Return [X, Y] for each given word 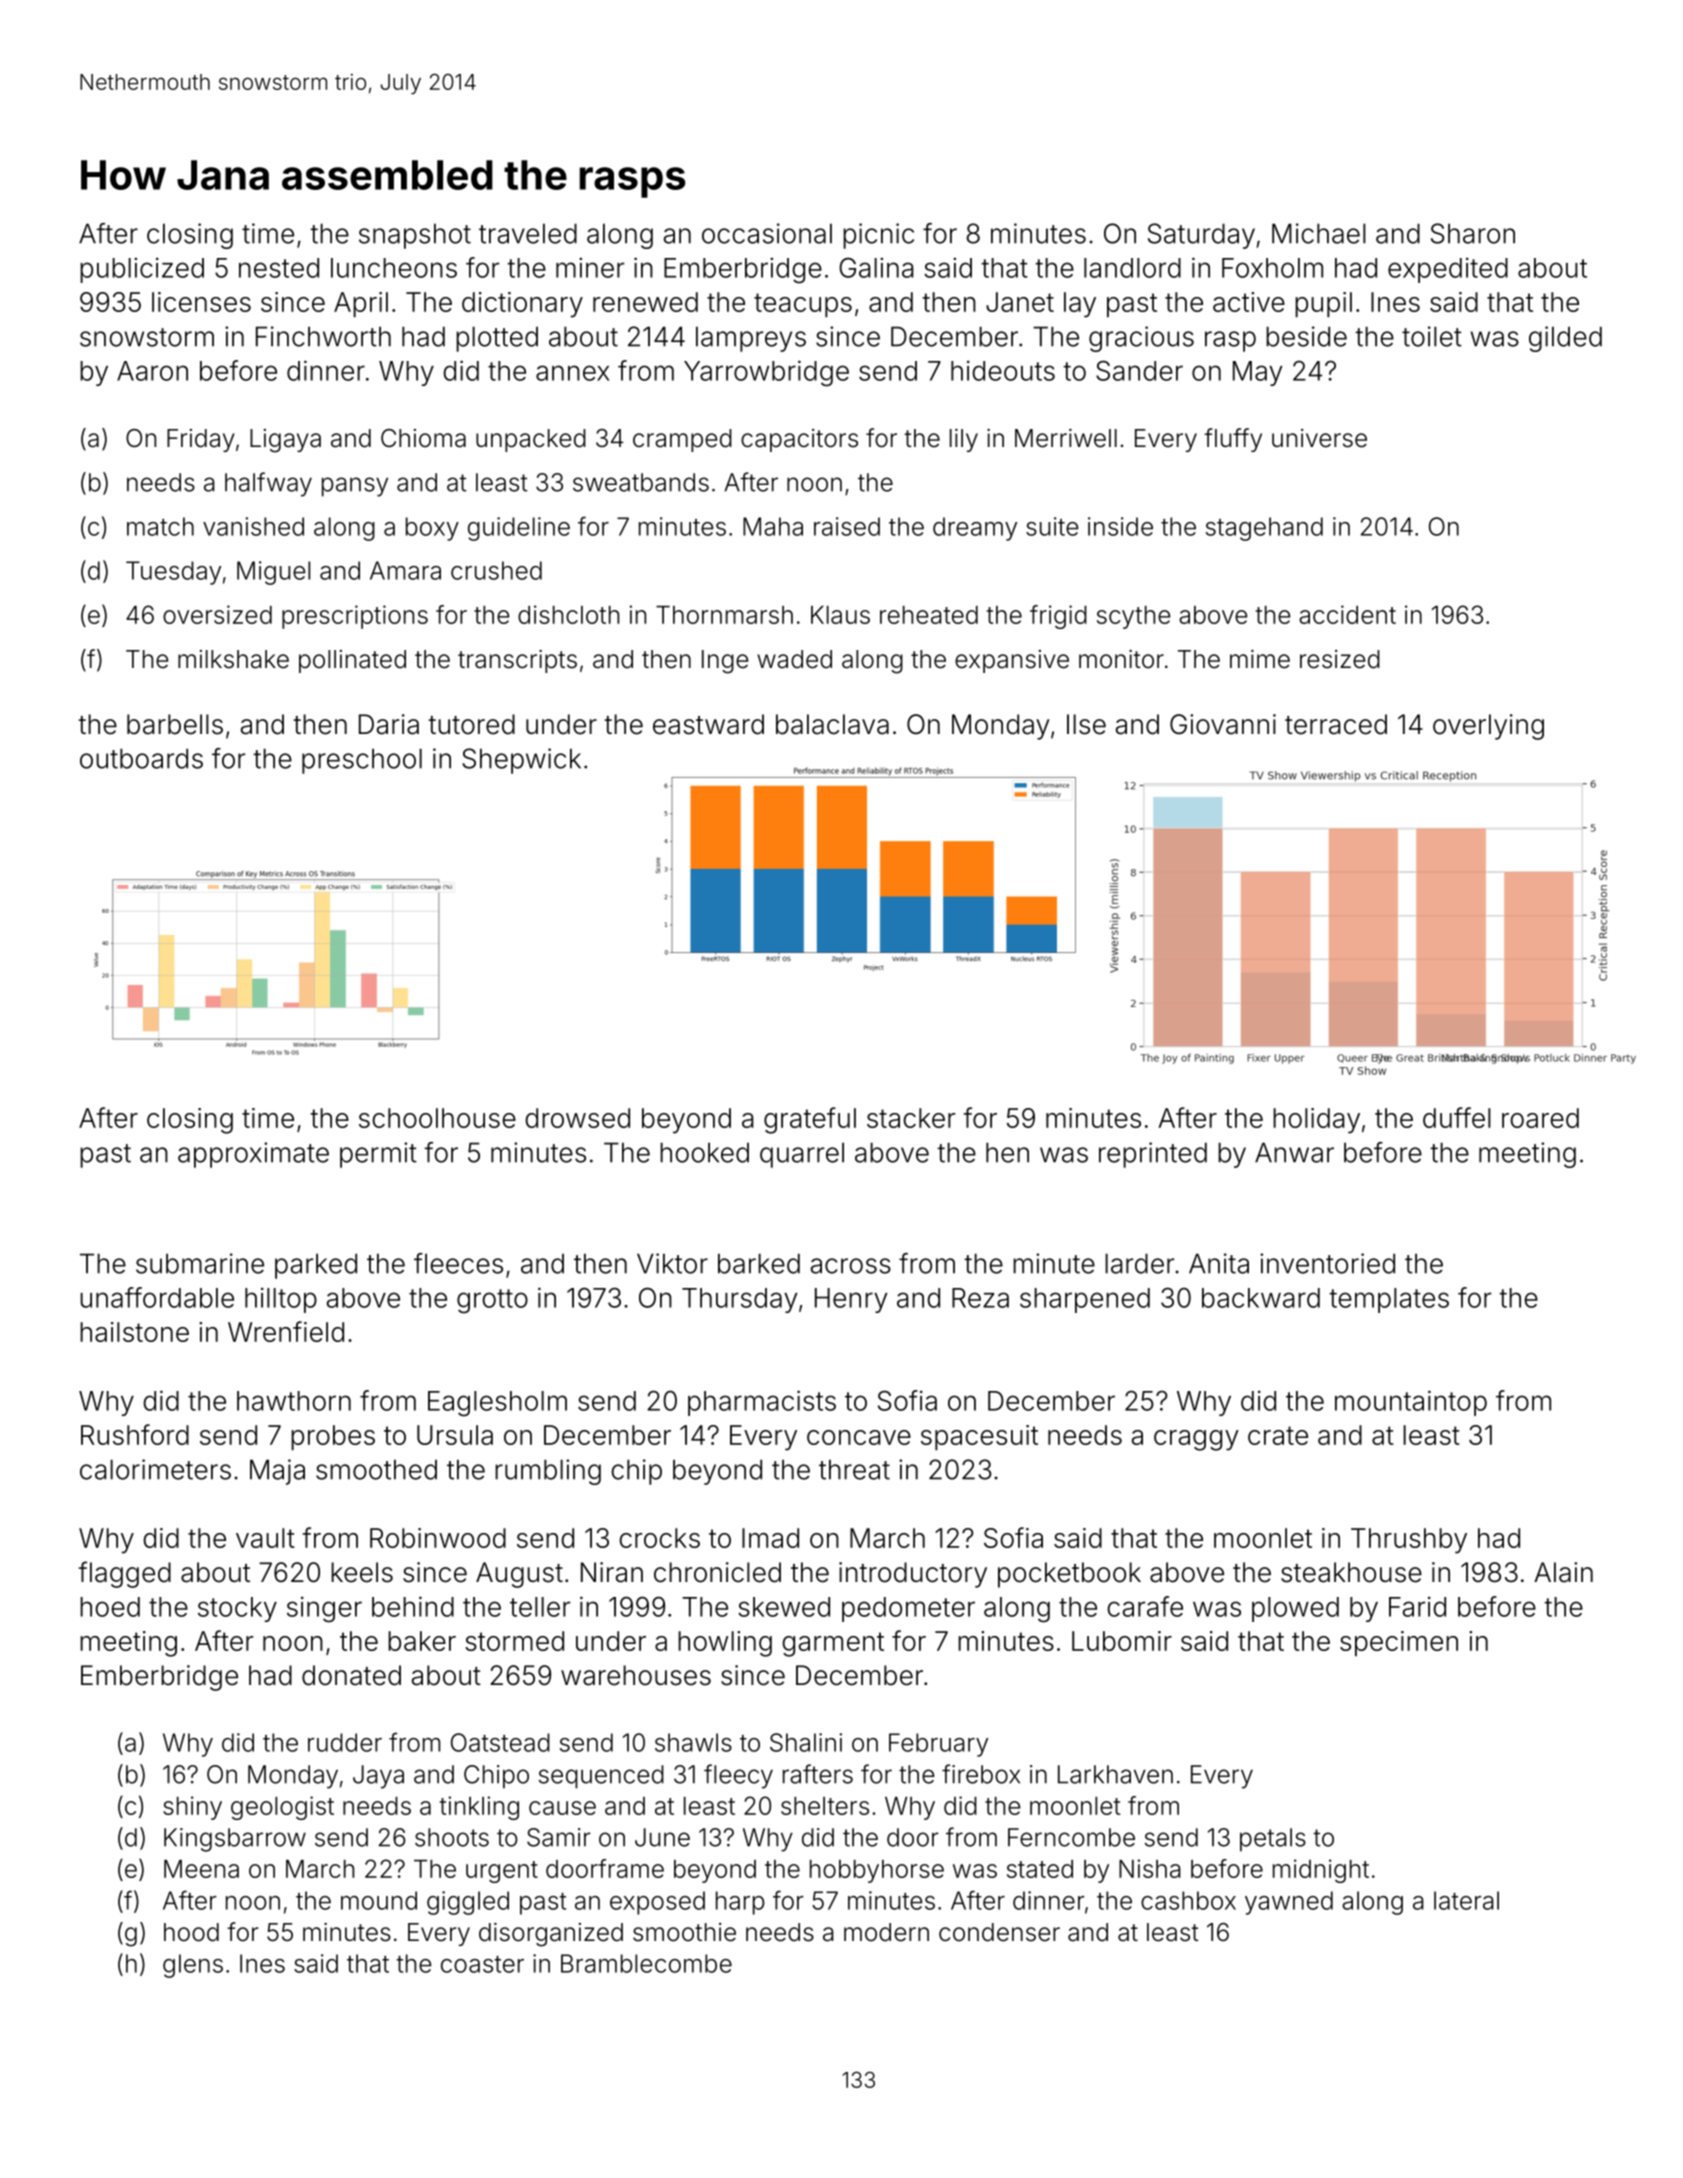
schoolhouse [437, 1118]
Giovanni [1223, 724]
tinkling [479, 1808]
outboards [141, 758]
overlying [1488, 727]
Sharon [1473, 233]
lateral [1466, 1900]
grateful [810, 1120]
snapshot [415, 236]
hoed [110, 1607]
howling [725, 1644]
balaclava [832, 724]
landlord [1132, 268]
